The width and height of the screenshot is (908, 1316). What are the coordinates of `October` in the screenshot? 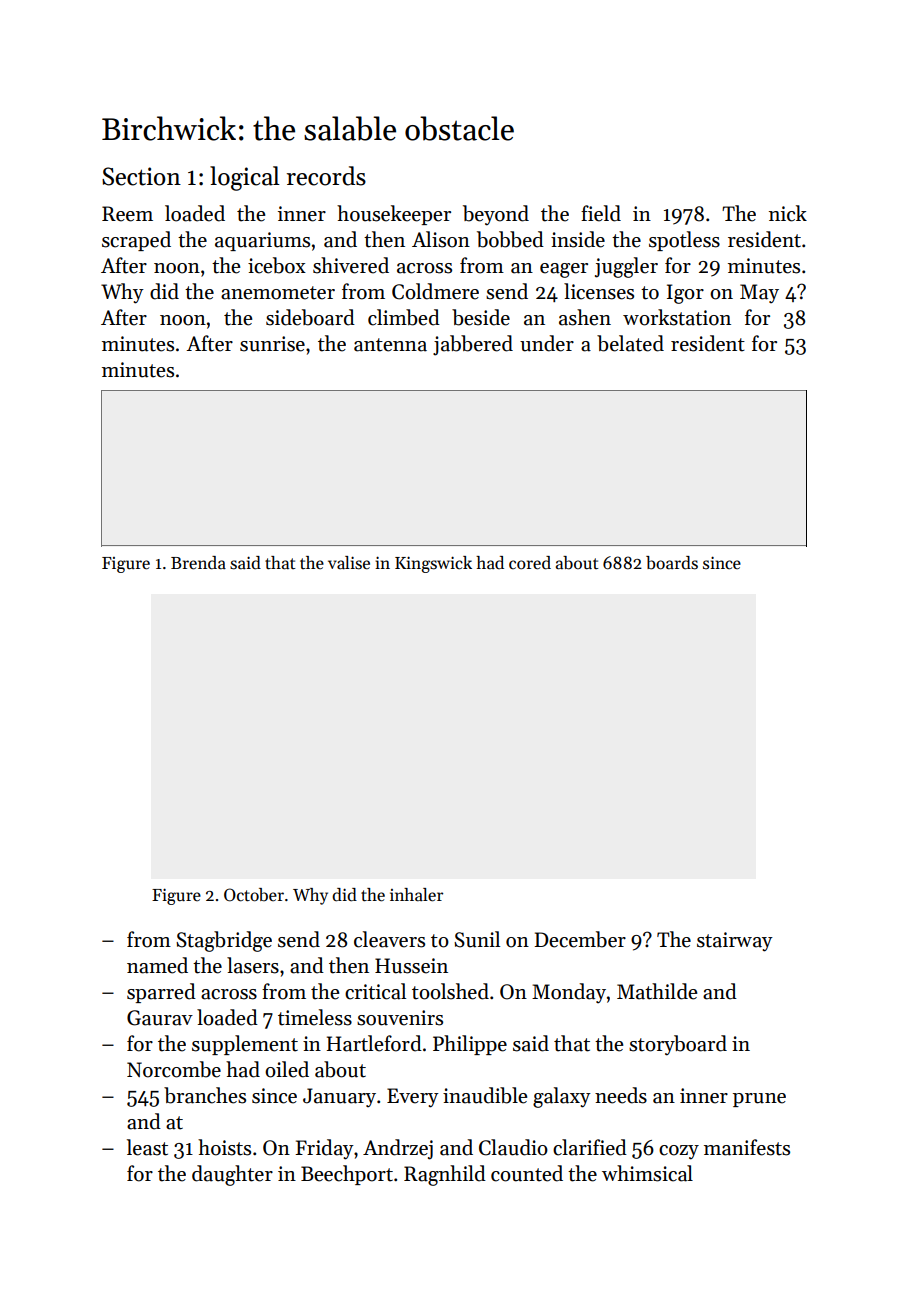 It's located at (254, 895).
